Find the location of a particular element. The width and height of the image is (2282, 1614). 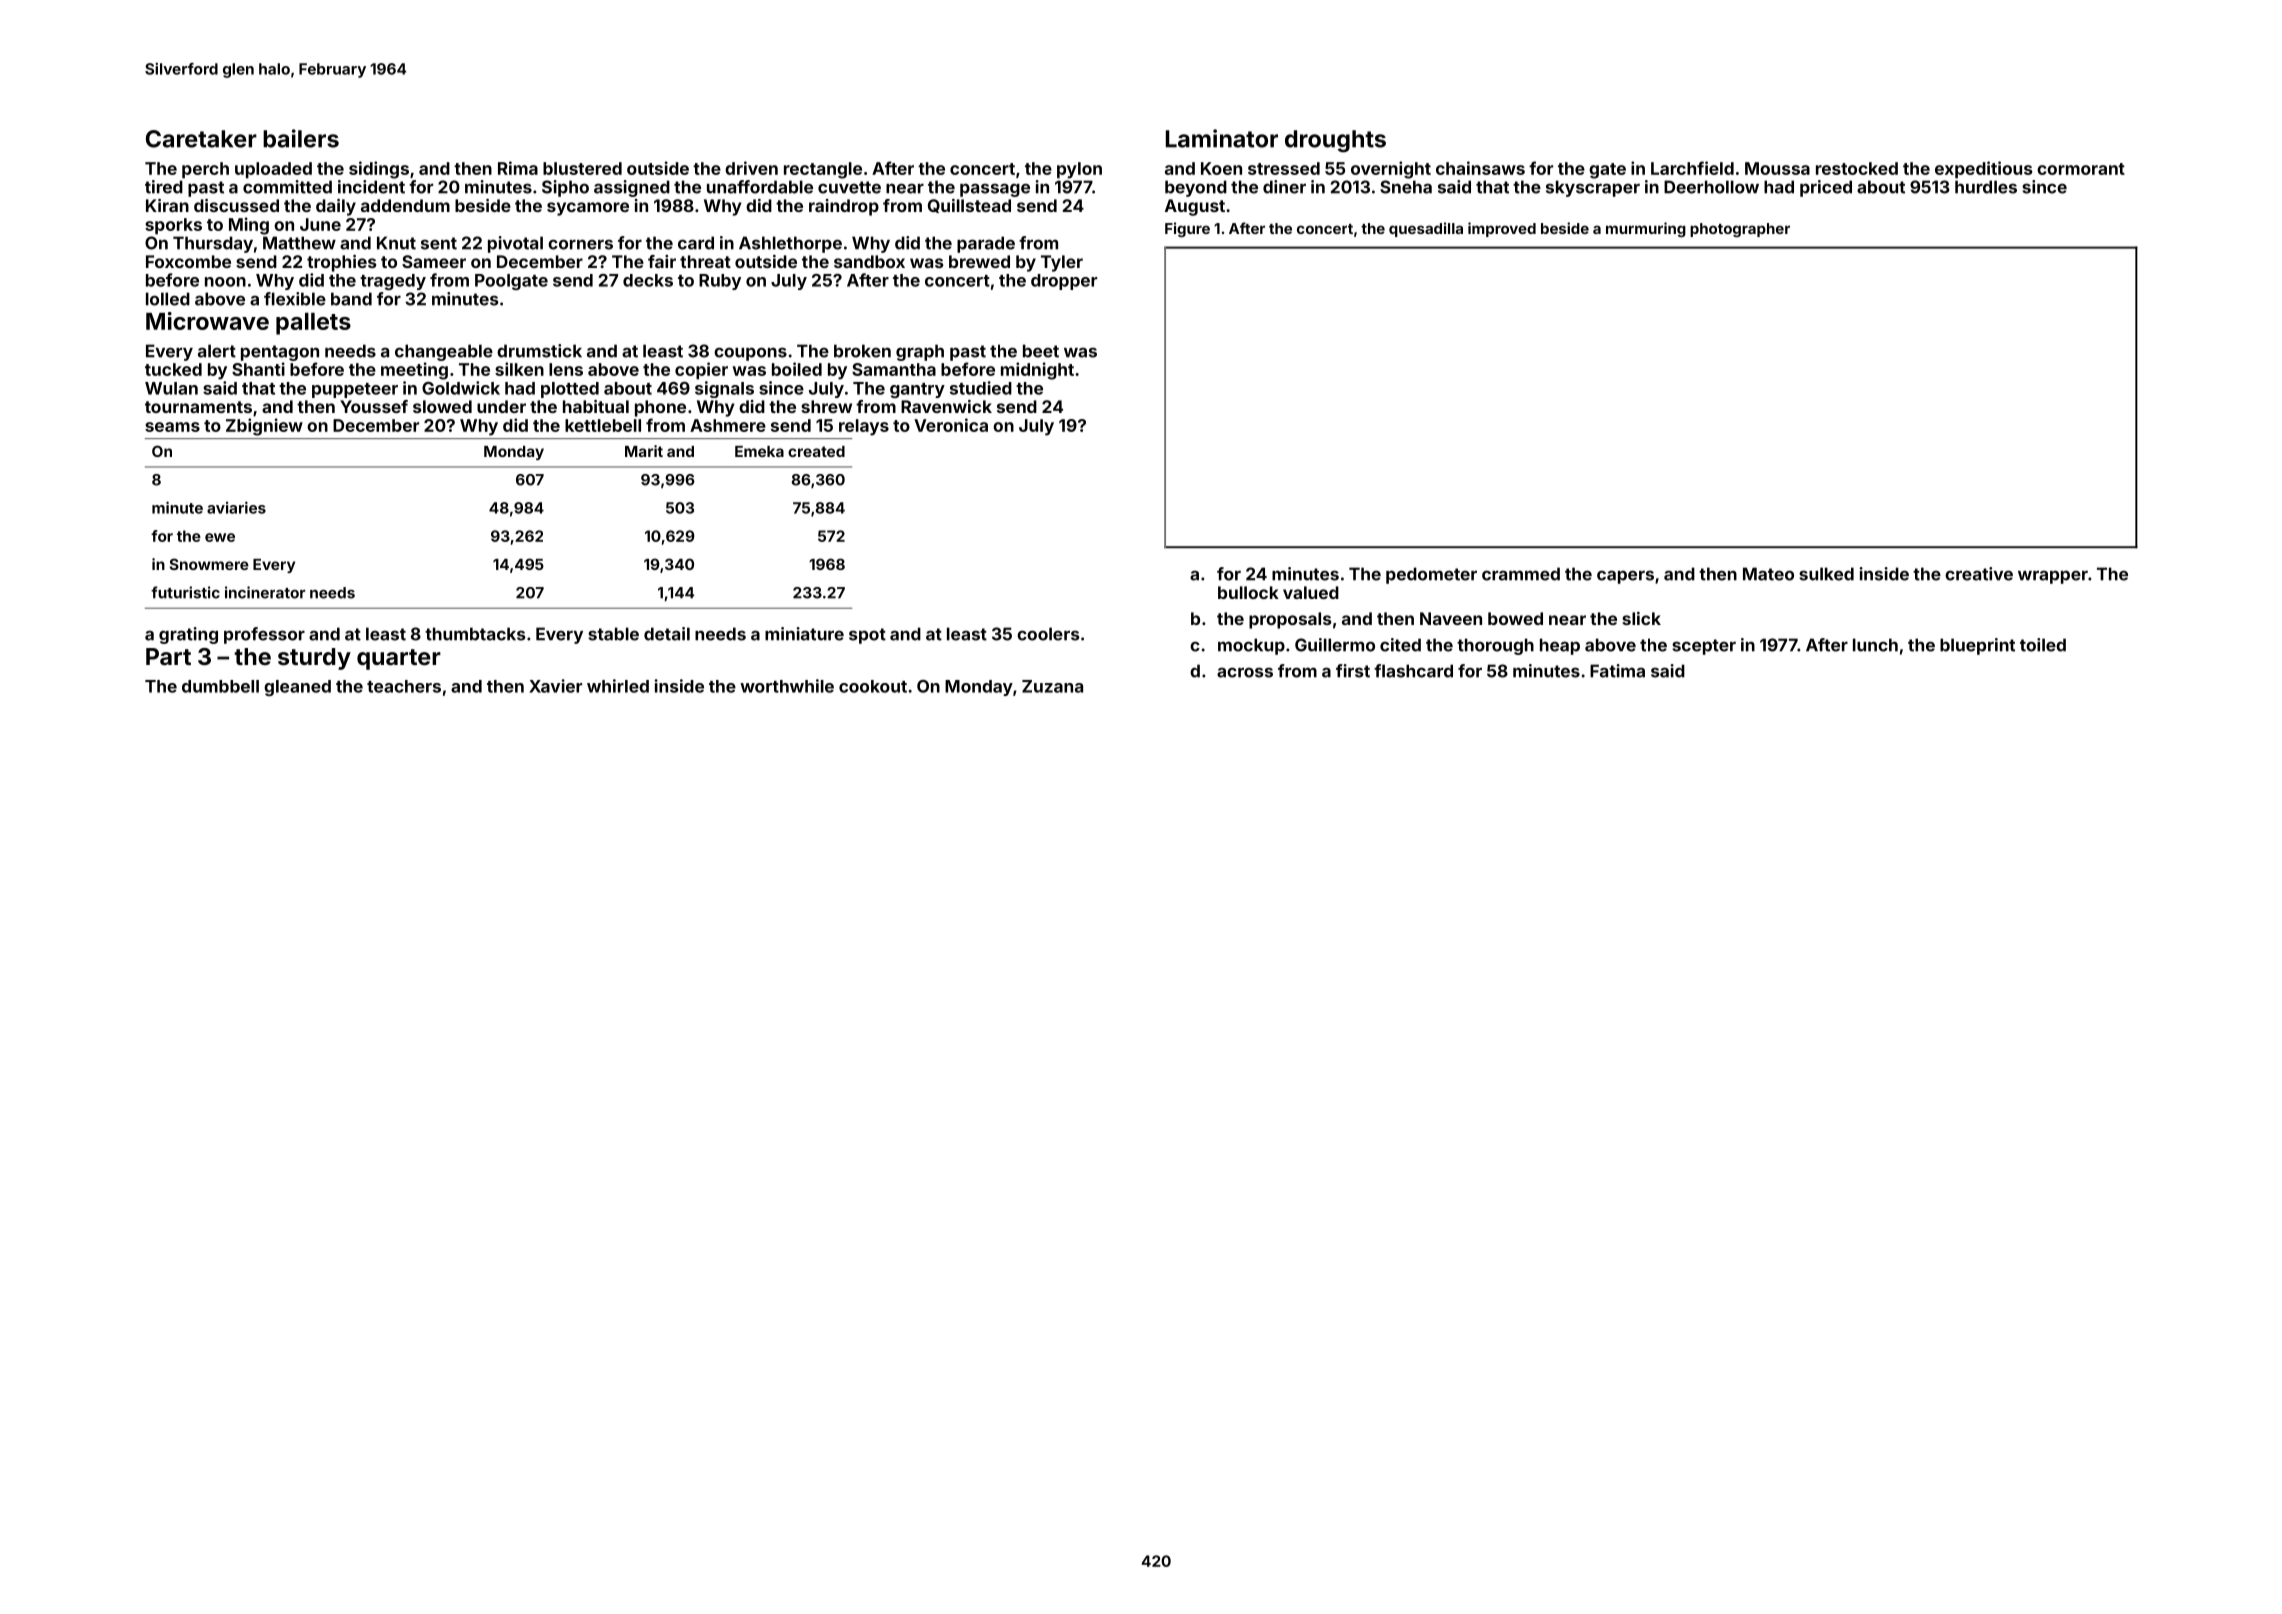

Moussa is located at coordinates (1777, 168).
